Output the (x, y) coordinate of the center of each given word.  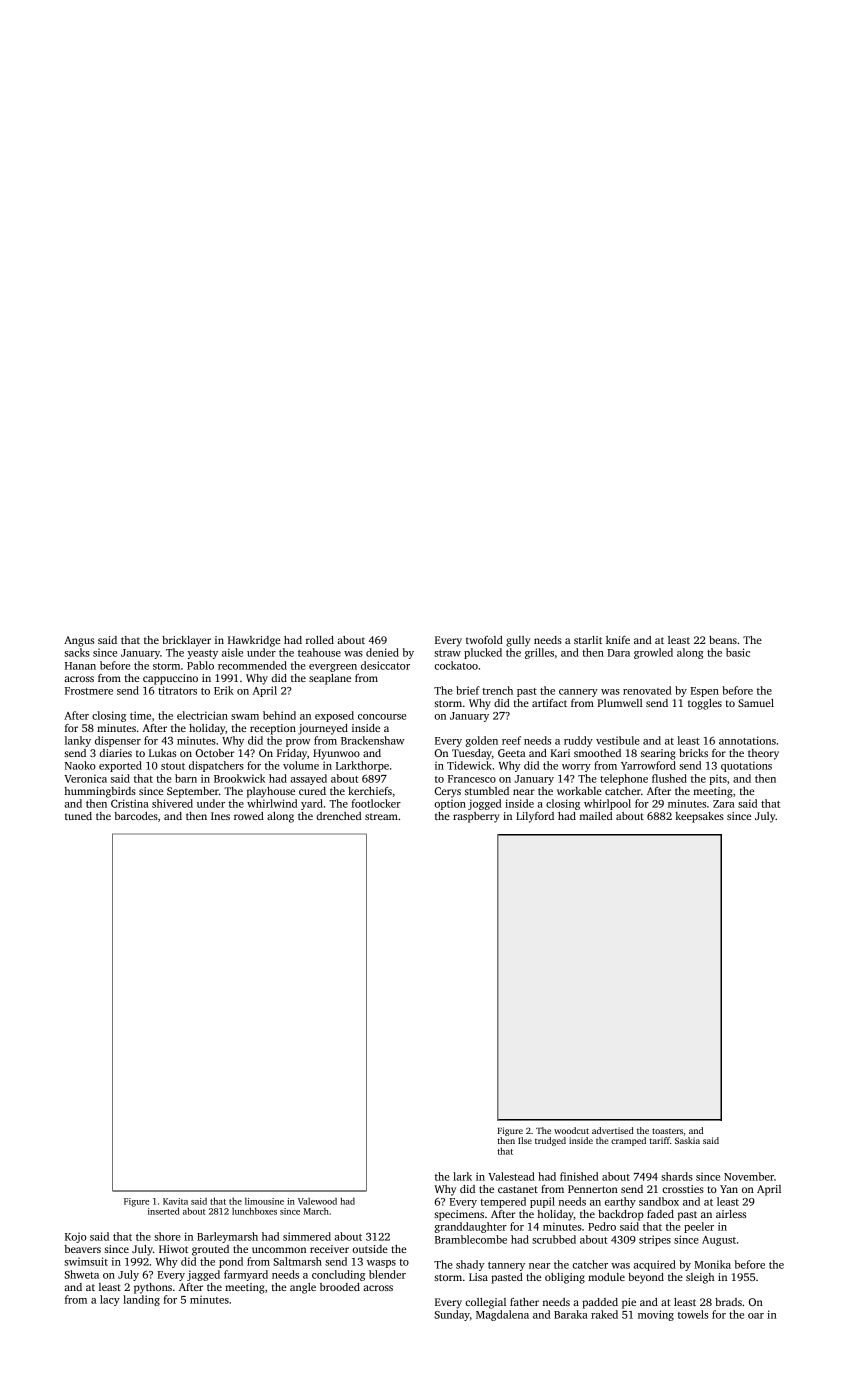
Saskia (687, 1140)
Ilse (525, 1140)
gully (518, 641)
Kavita (175, 1201)
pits (718, 779)
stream (381, 816)
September (193, 792)
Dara (619, 653)
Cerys (448, 792)
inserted (164, 1211)
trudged (550, 1141)
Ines (220, 816)
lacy (110, 1300)
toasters (667, 1131)
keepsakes (700, 817)
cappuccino (170, 679)
